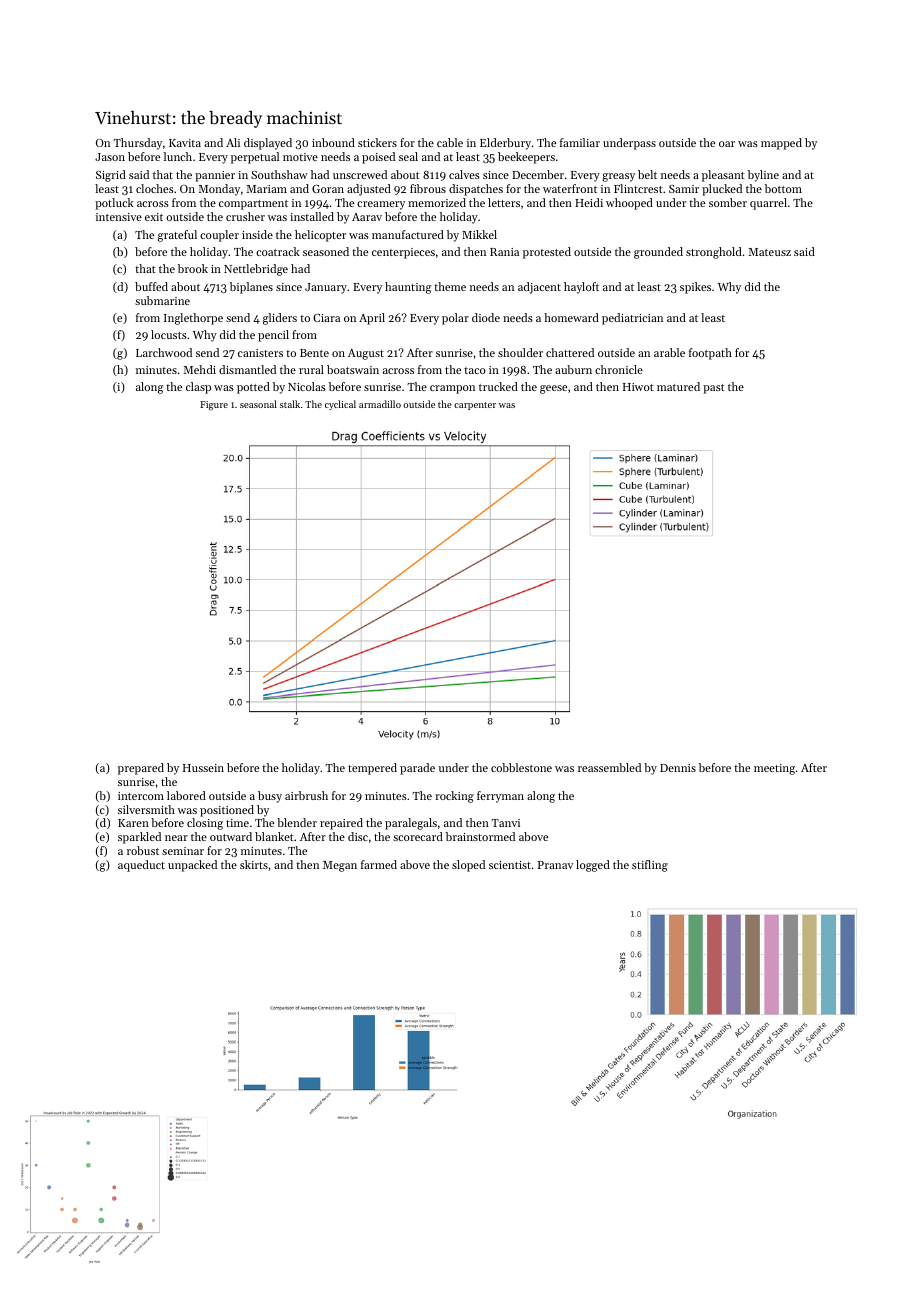 Image resolution: width=924 pixels, height=1308 pixels. What do you see at coordinates (521, 767) in the image?
I see `cobblestone` at bounding box center [521, 767].
